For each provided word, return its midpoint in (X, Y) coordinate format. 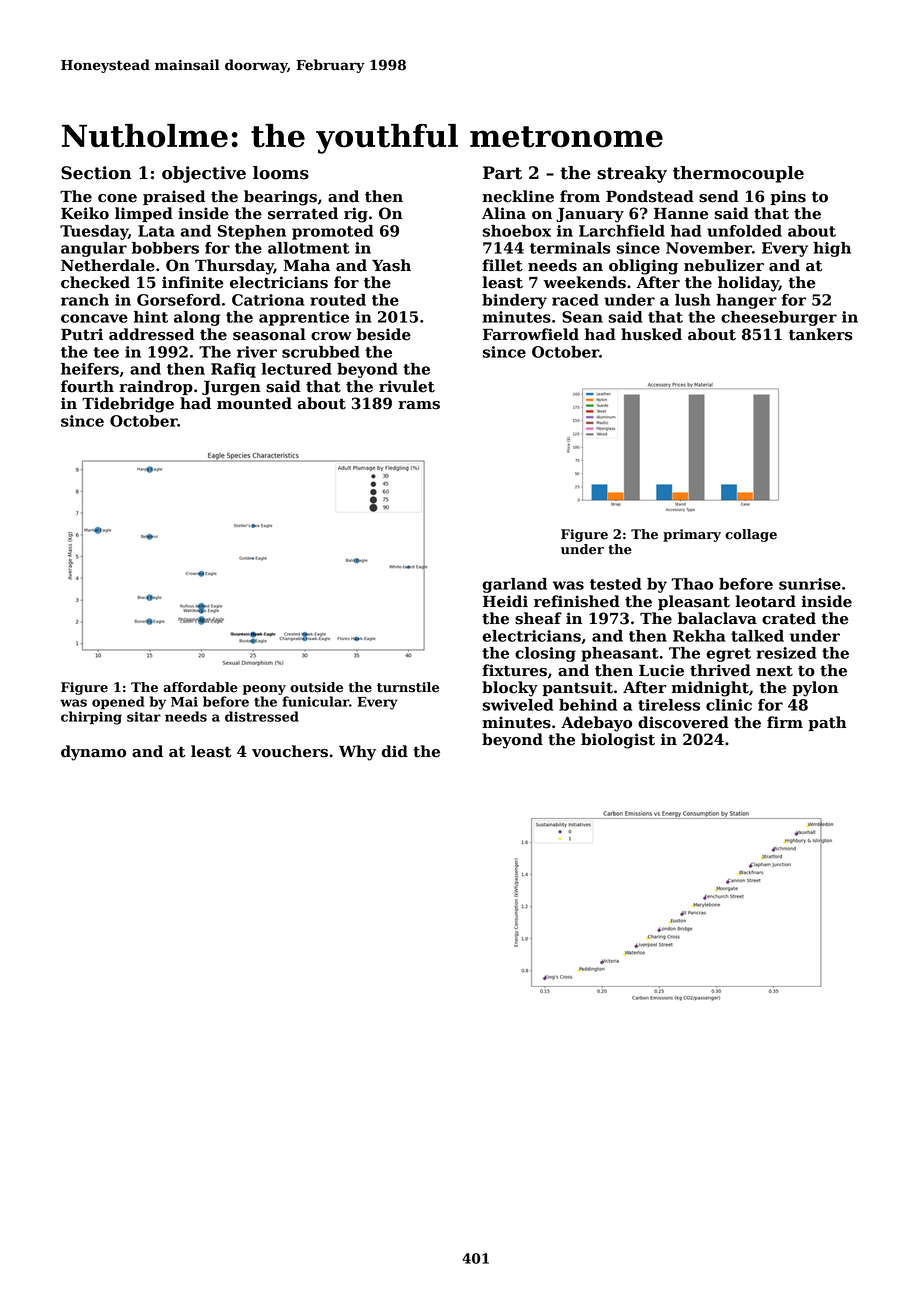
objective (204, 174)
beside (384, 334)
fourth (87, 386)
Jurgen (231, 388)
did (394, 751)
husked (651, 334)
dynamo (93, 753)
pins (788, 197)
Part (502, 173)
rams (419, 405)
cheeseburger (779, 318)
